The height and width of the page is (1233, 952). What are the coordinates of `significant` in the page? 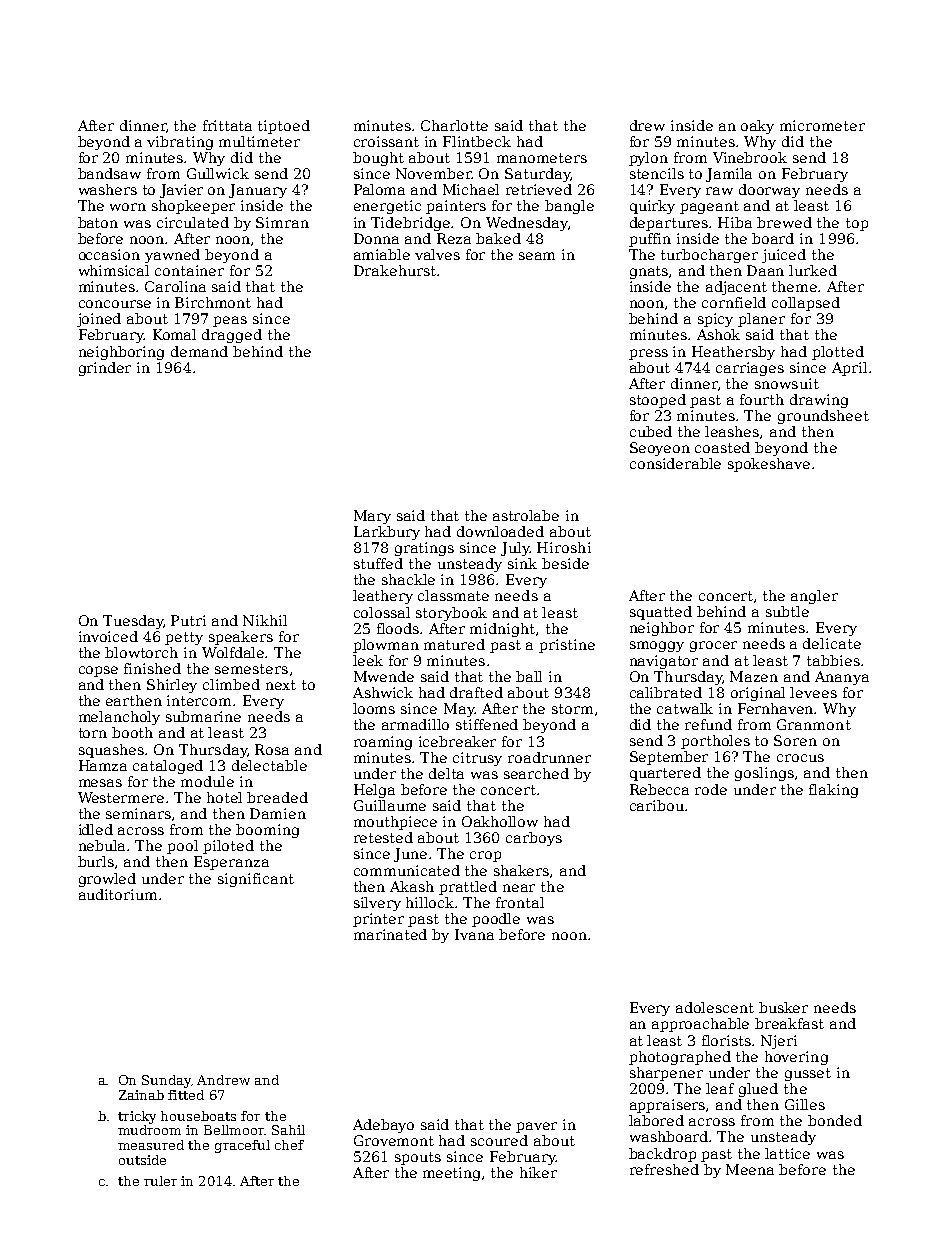 It's located at (256, 880).
